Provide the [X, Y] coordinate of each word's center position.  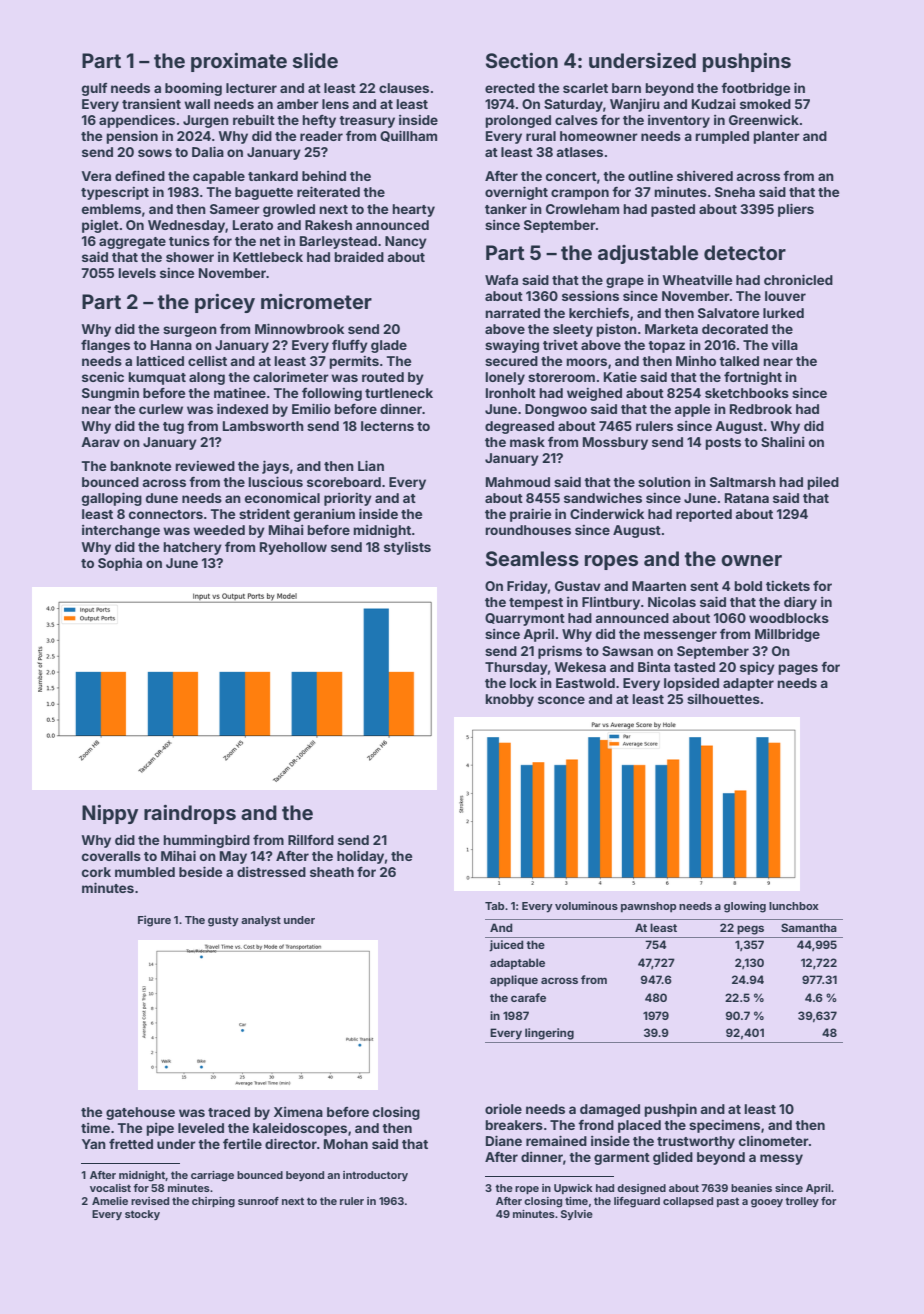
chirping [213, 1202]
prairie [530, 515]
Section [522, 60]
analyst [261, 921]
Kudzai [714, 104]
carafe [528, 997]
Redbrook [761, 409]
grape [625, 282]
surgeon [190, 331]
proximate [239, 62]
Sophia [120, 564]
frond [596, 1125]
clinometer [774, 1141]
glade [389, 346]
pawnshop [648, 907]
